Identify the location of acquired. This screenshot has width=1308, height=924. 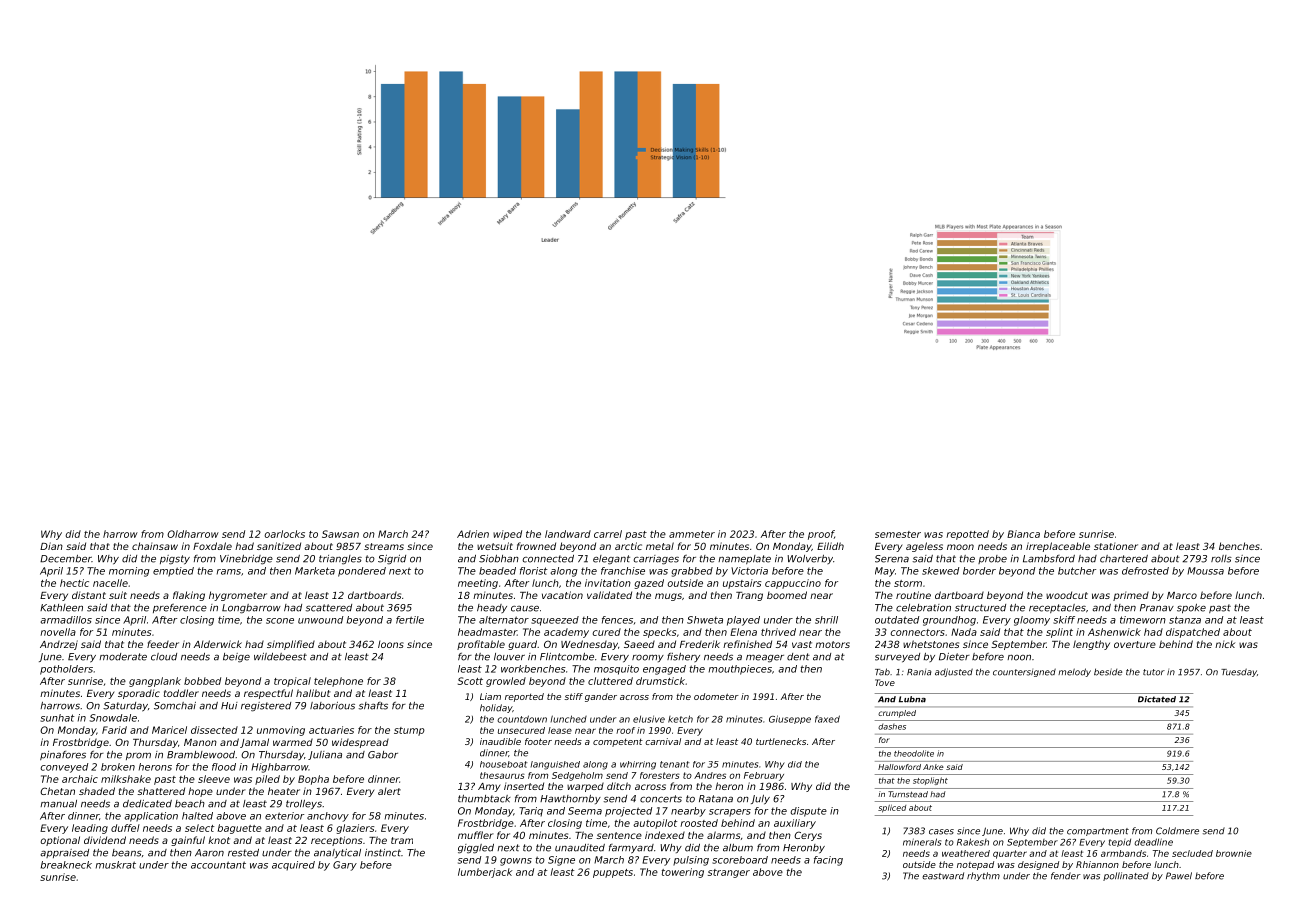
(293, 866).
